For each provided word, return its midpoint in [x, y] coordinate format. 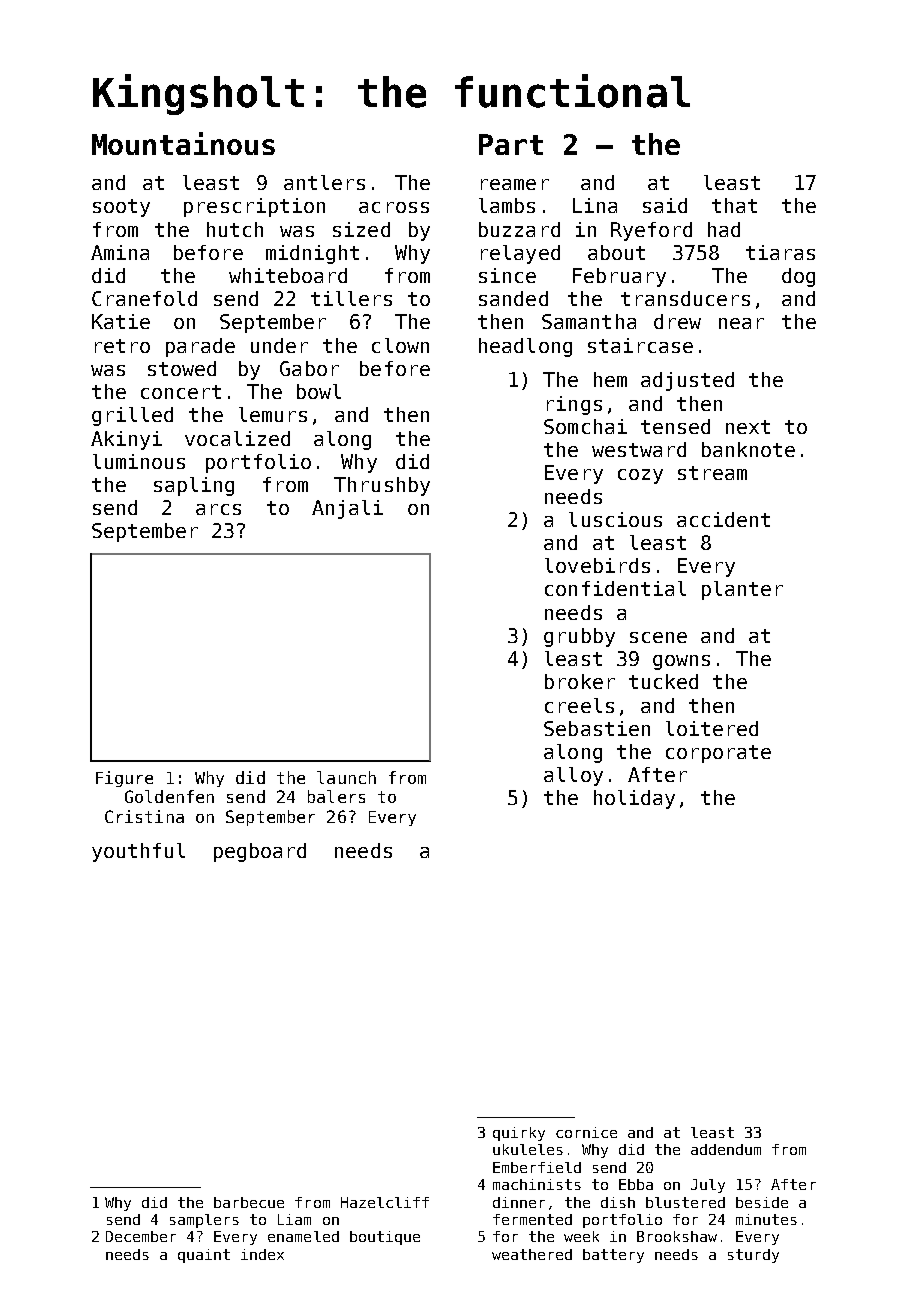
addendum [726, 1149]
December [141, 1236]
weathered [532, 1254]
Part [511, 144]
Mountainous [183, 143]
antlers [324, 182]
